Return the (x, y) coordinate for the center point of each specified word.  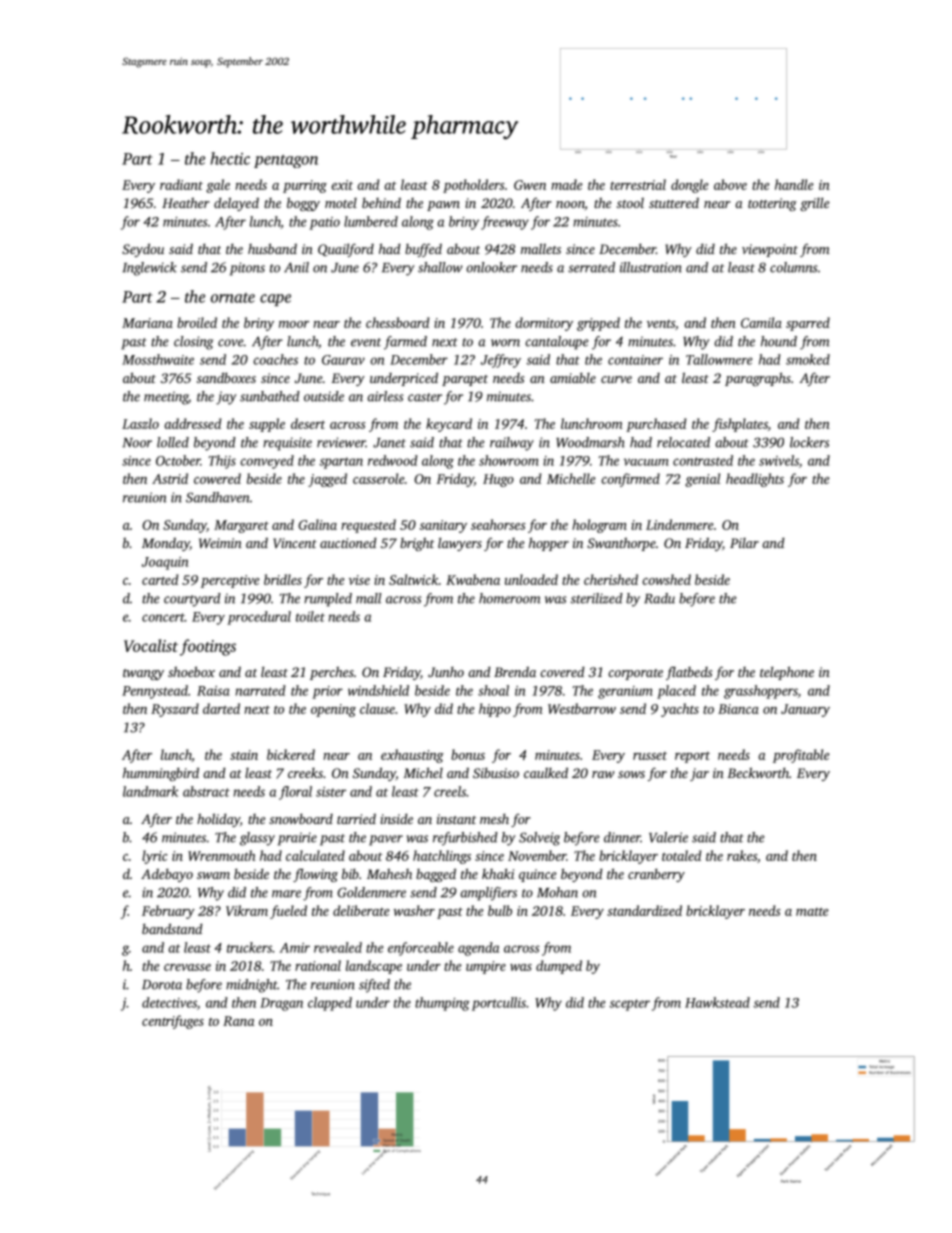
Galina (317, 524)
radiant (181, 184)
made (567, 184)
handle (794, 184)
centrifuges (173, 1022)
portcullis (499, 1004)
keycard (449, 425)
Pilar (744, 543)
